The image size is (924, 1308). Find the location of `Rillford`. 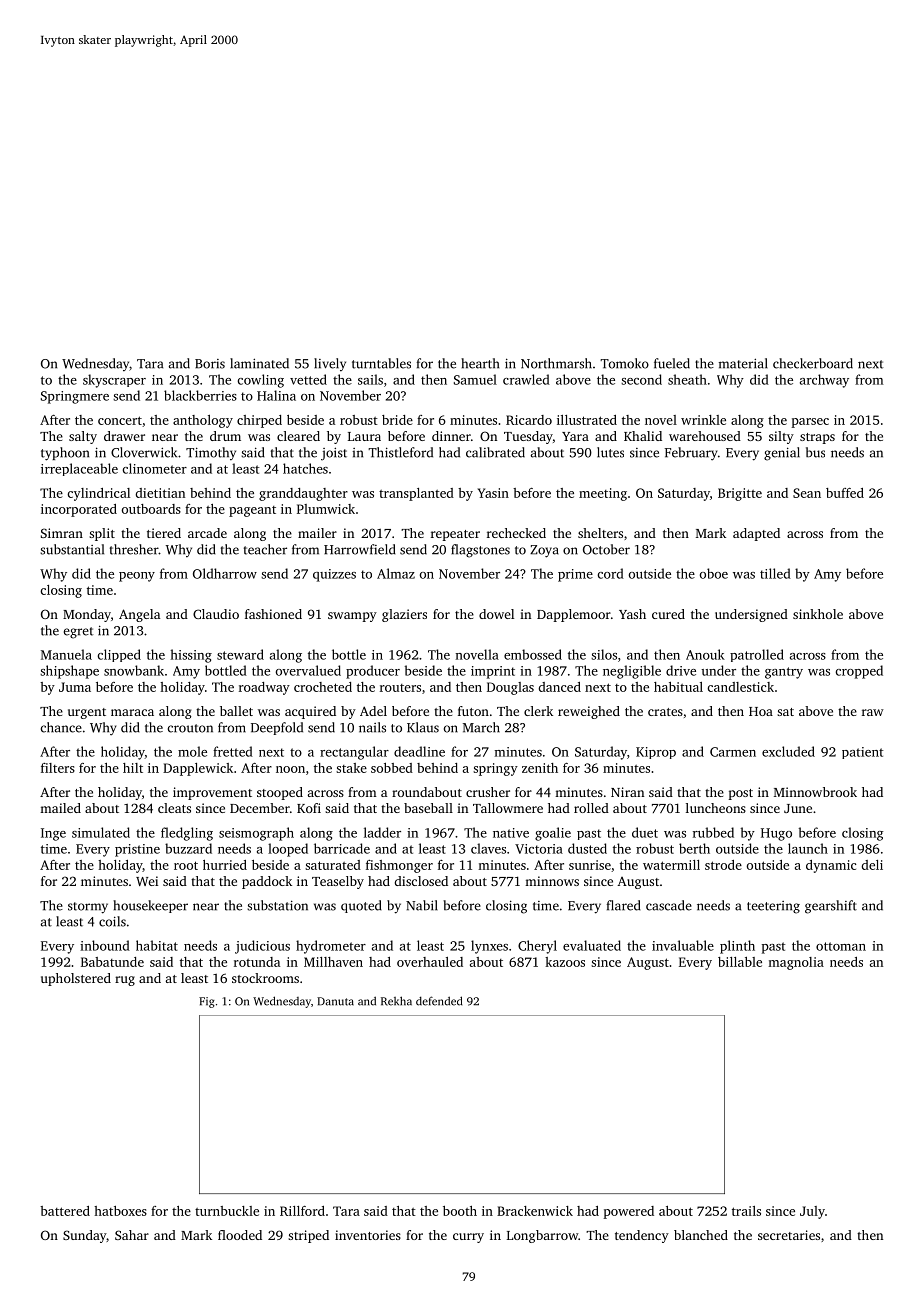

Rillford is located at coordinates (302, 1211).
